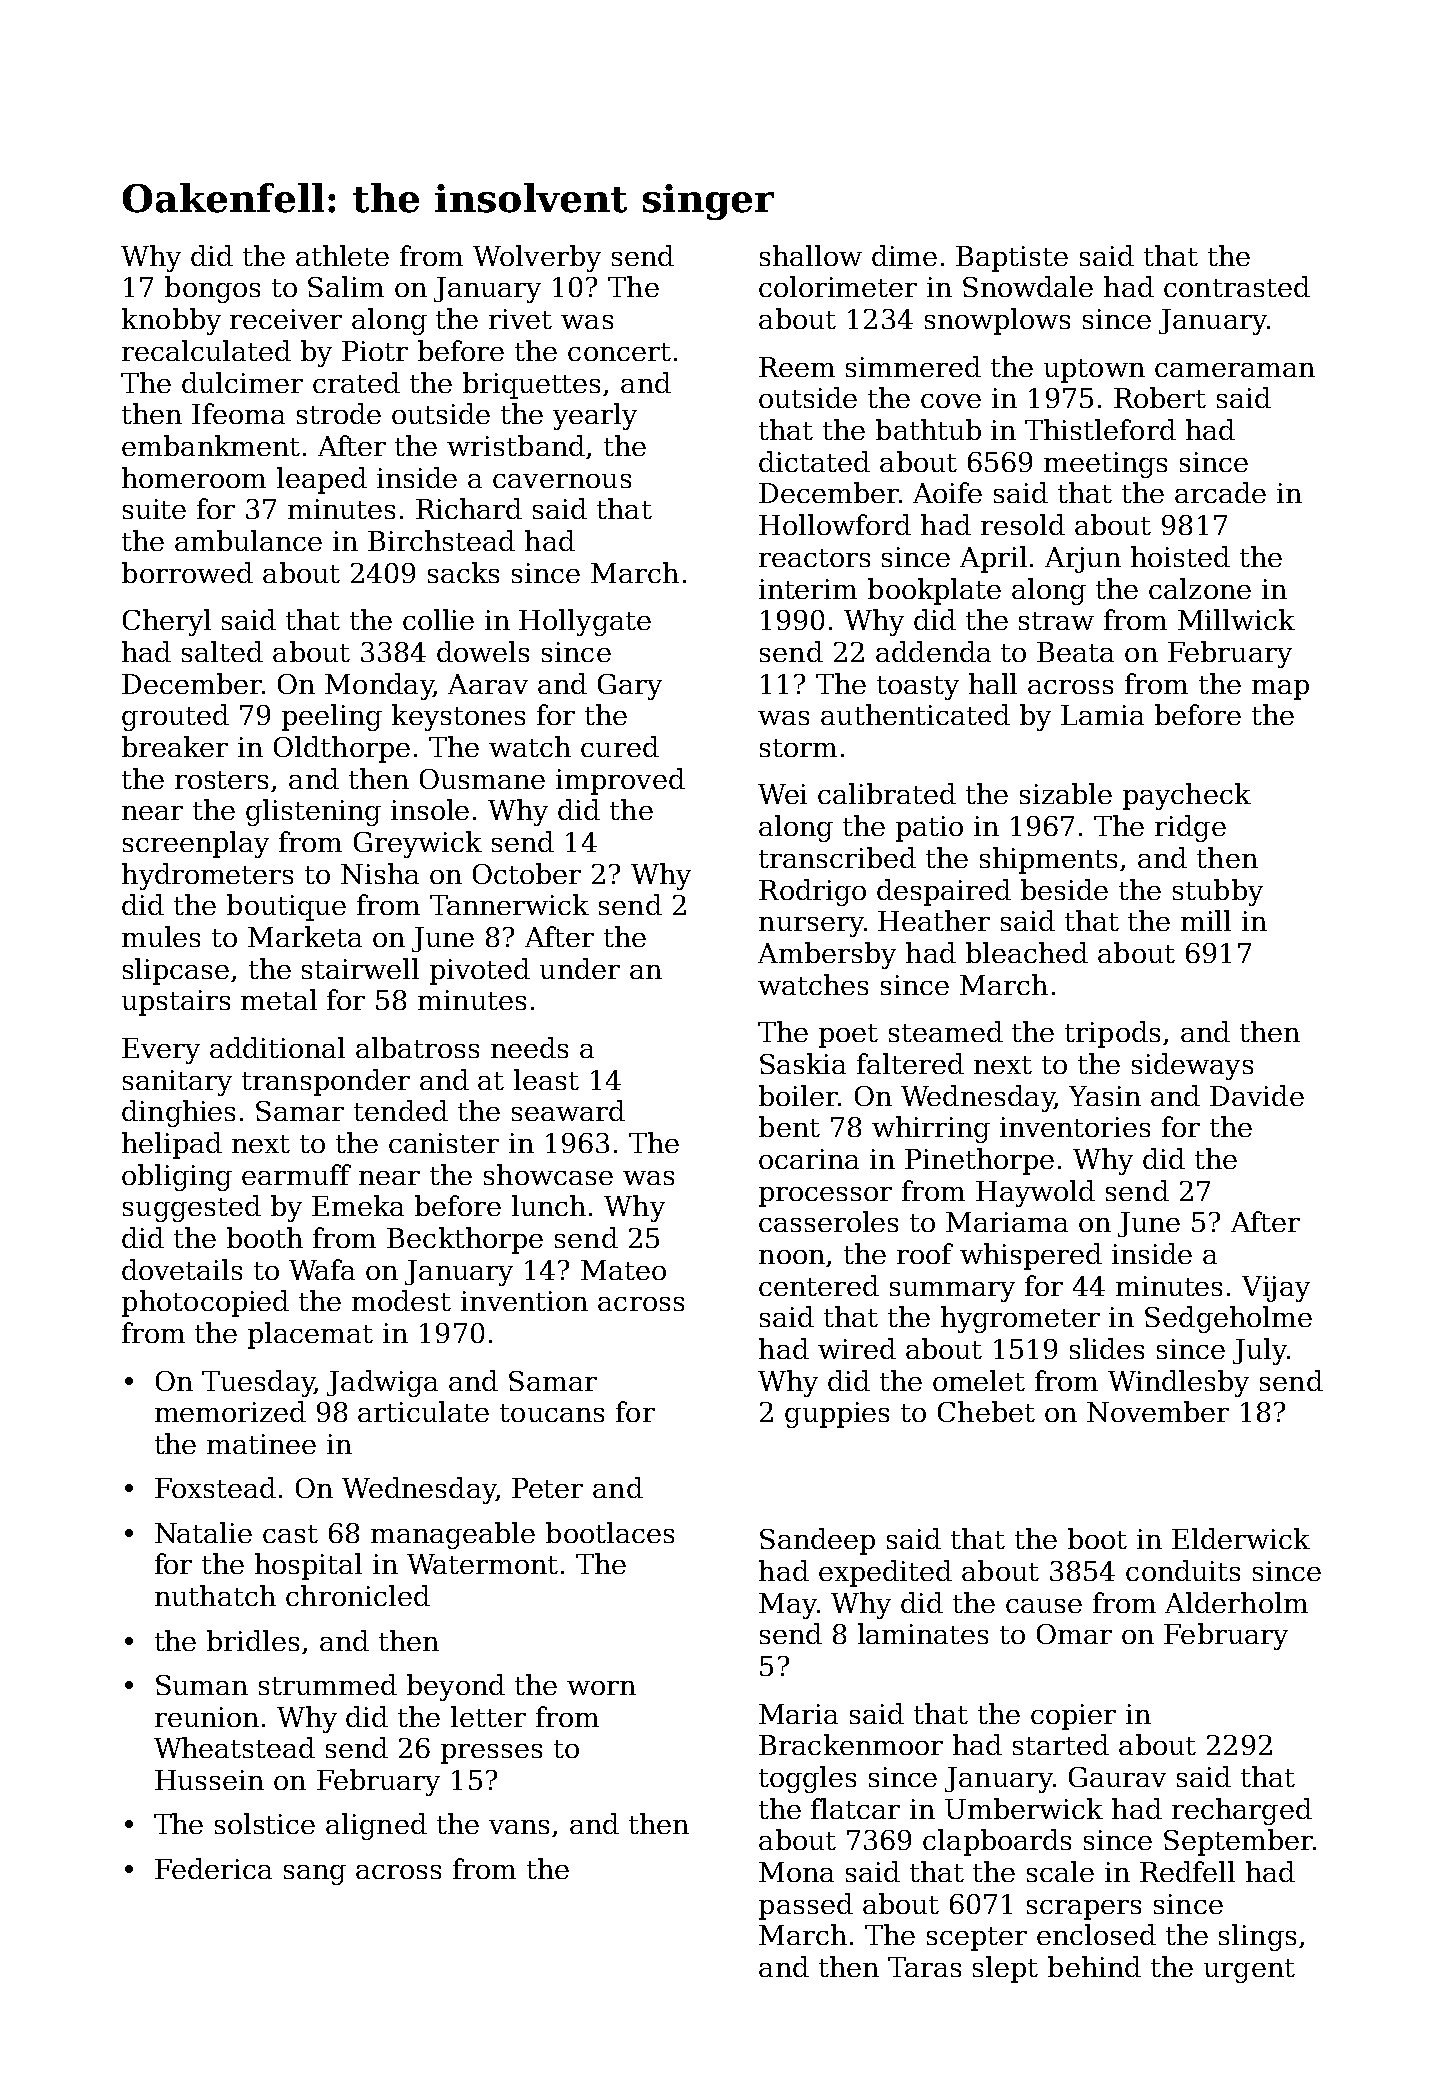 The width and height of the image is (1450, 2100). What do you see at coordinates (1236, 1602) in the image?
I see `Alderholm` at bounding box center [1236, 1602].
